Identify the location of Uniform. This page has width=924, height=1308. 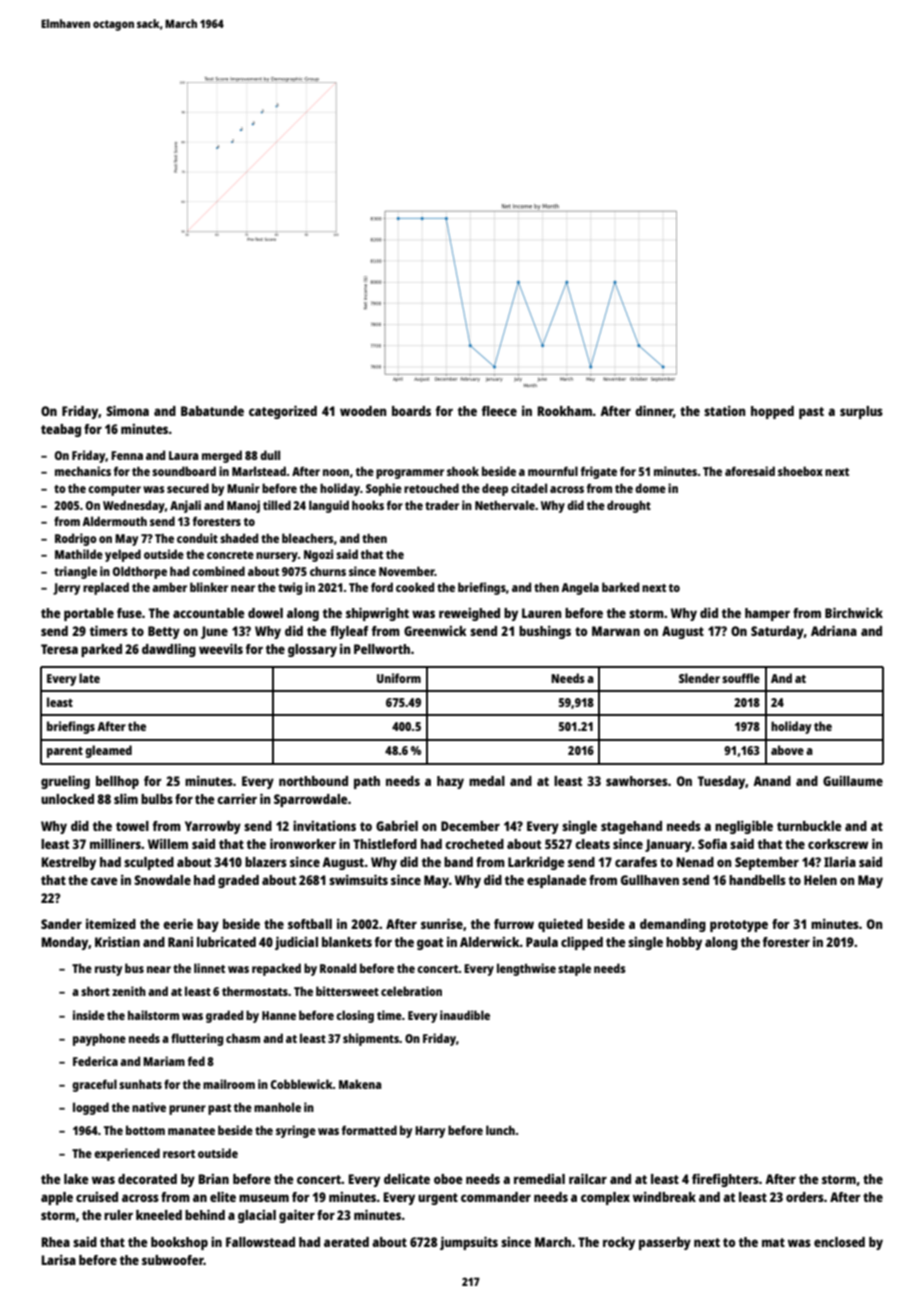
(399, 678).
